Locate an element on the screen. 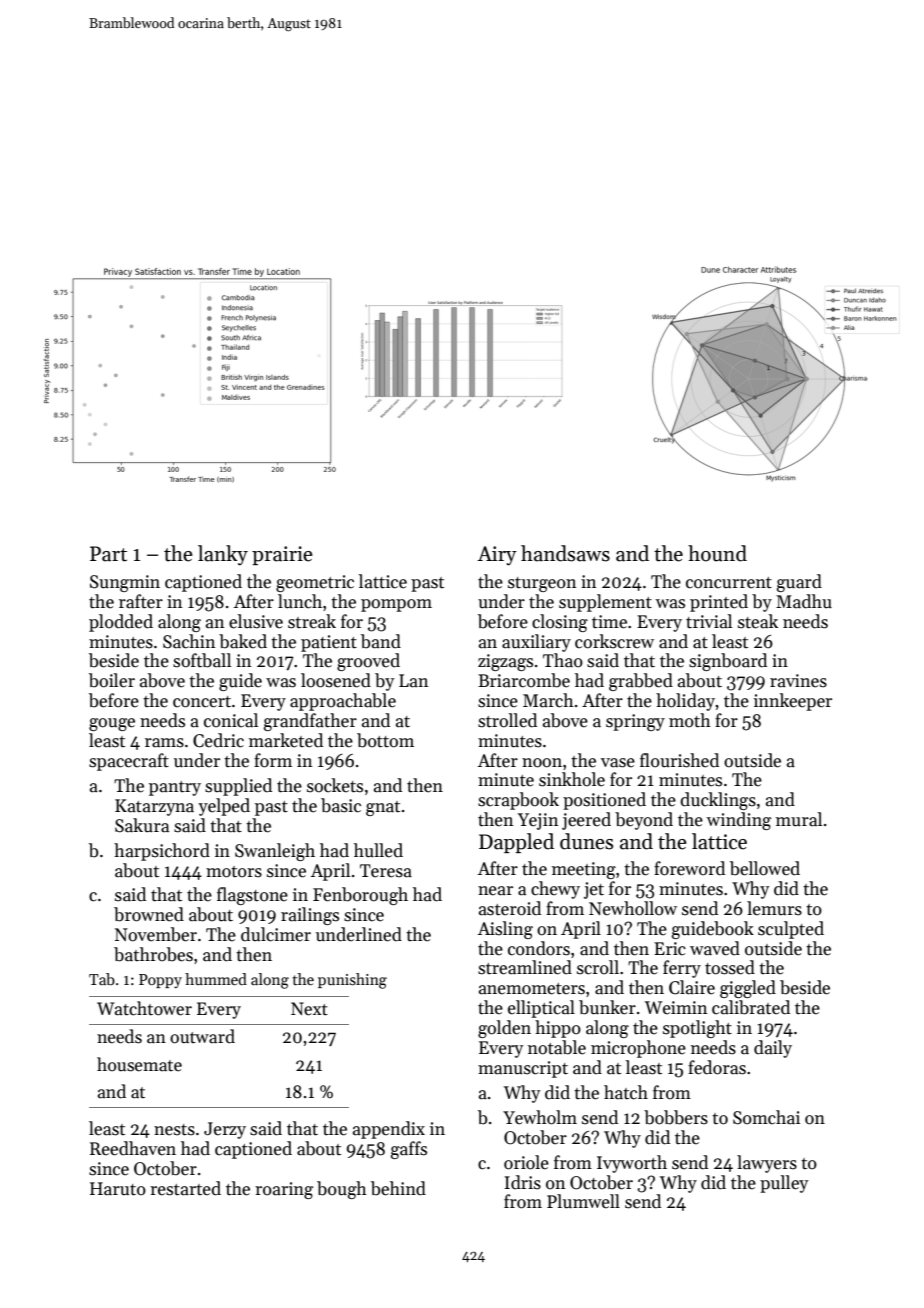  roaring is located at coordinates (284, 1190).
